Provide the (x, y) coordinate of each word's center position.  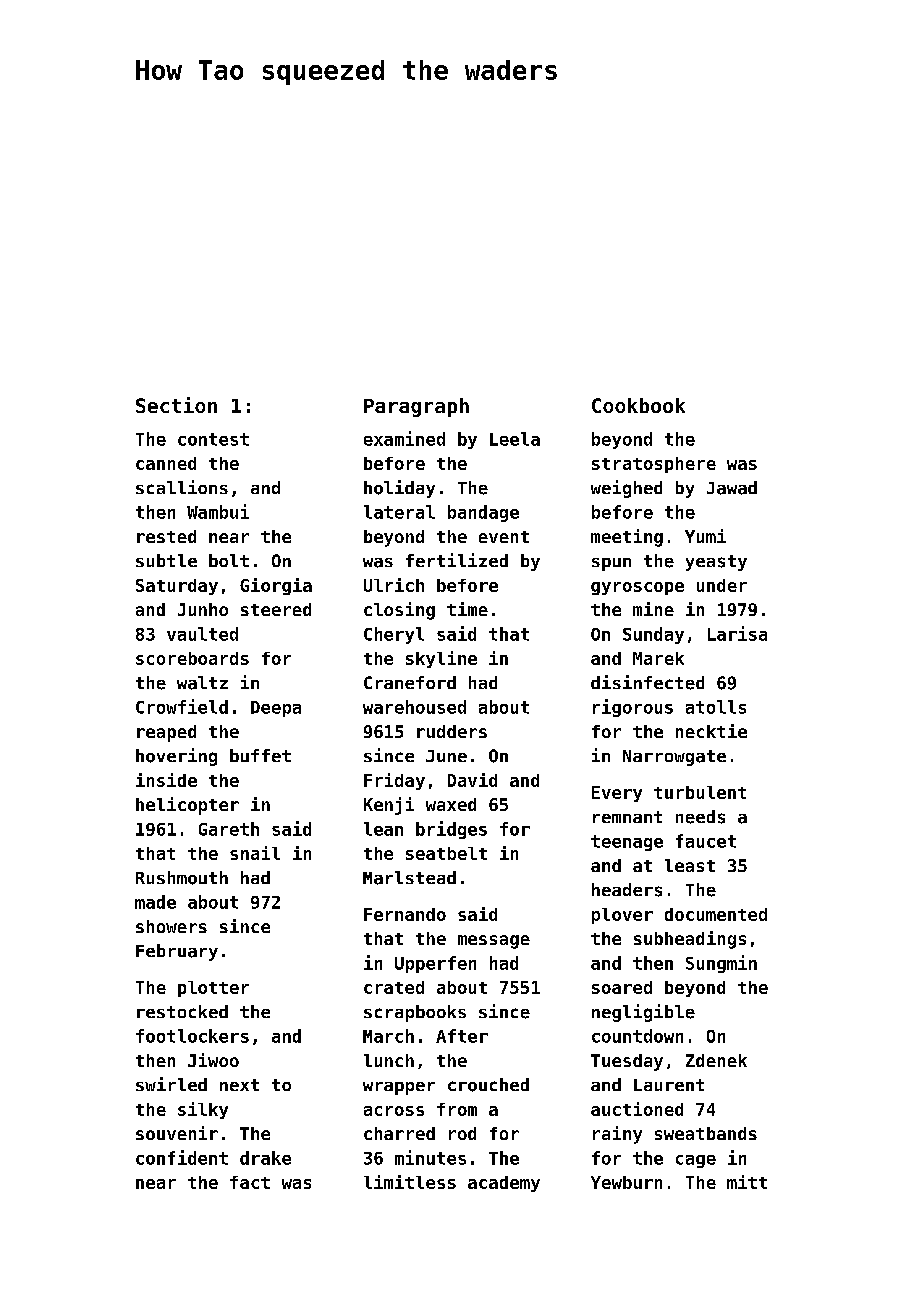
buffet (260, 755)
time (467, 609)
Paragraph (416, 407)
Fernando (405, 914)
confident (182, 1157)
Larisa (737, 633)
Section (176, 405)
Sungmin (721, 964)
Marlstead (409, 878)
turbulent (700, 792)
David (472, 780)
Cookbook (638, 405)
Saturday (177, 587)
